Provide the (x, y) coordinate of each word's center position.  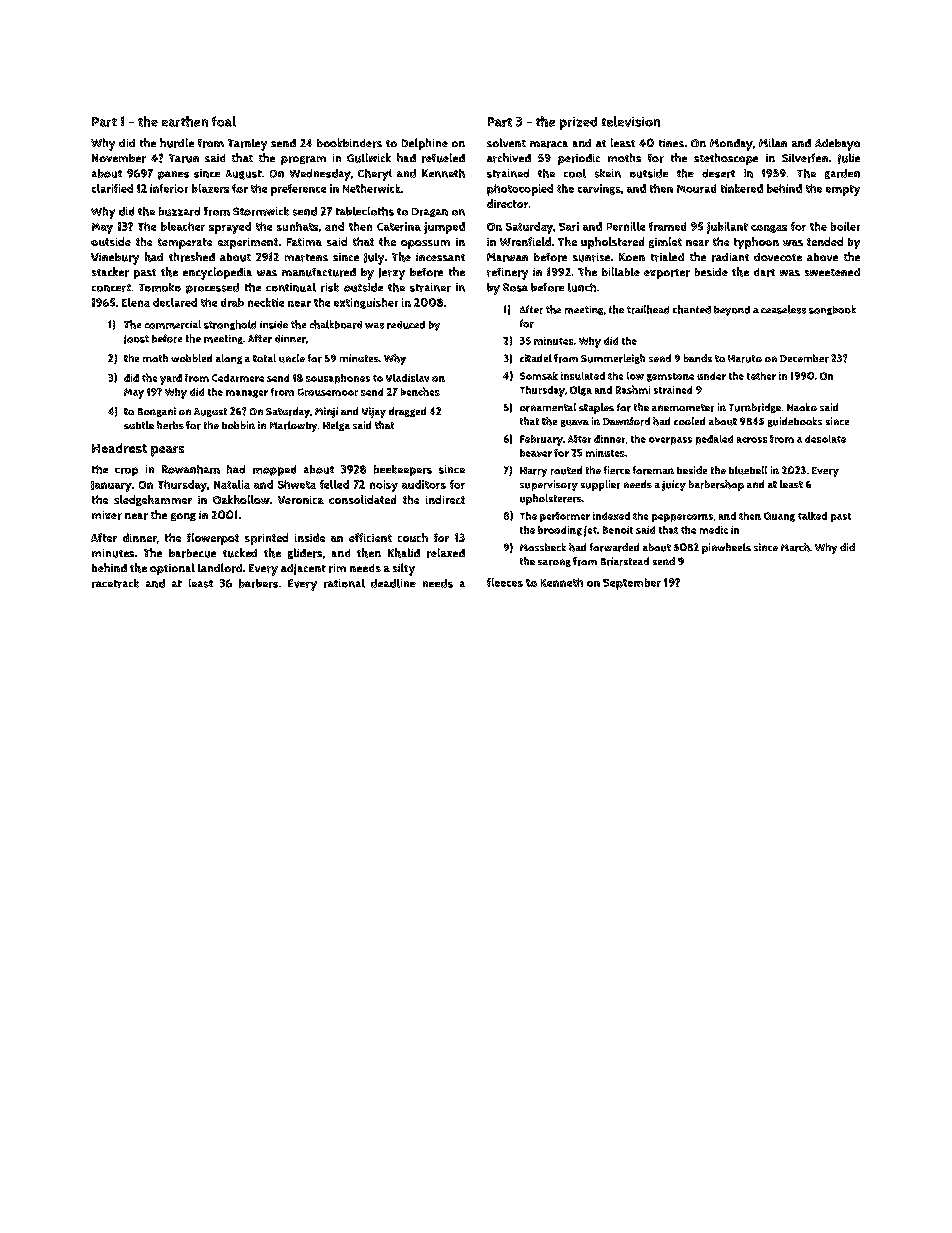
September (632, 584)
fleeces (505, 582)
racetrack (115, 583)
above (822, 257)
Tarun (184, 158)
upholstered (612, 243)
